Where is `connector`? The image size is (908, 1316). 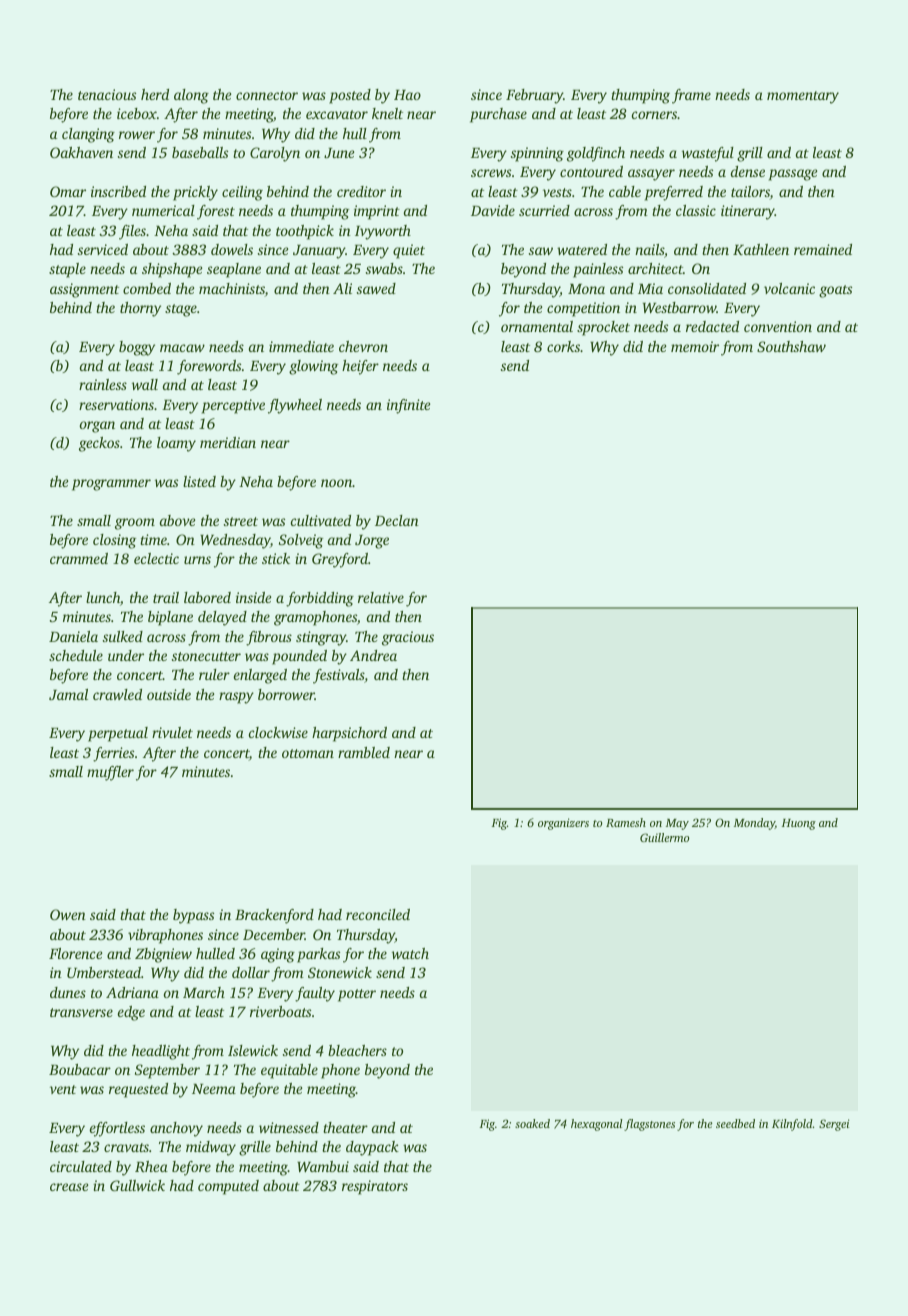 connector is located at coordinates (267, 95).
